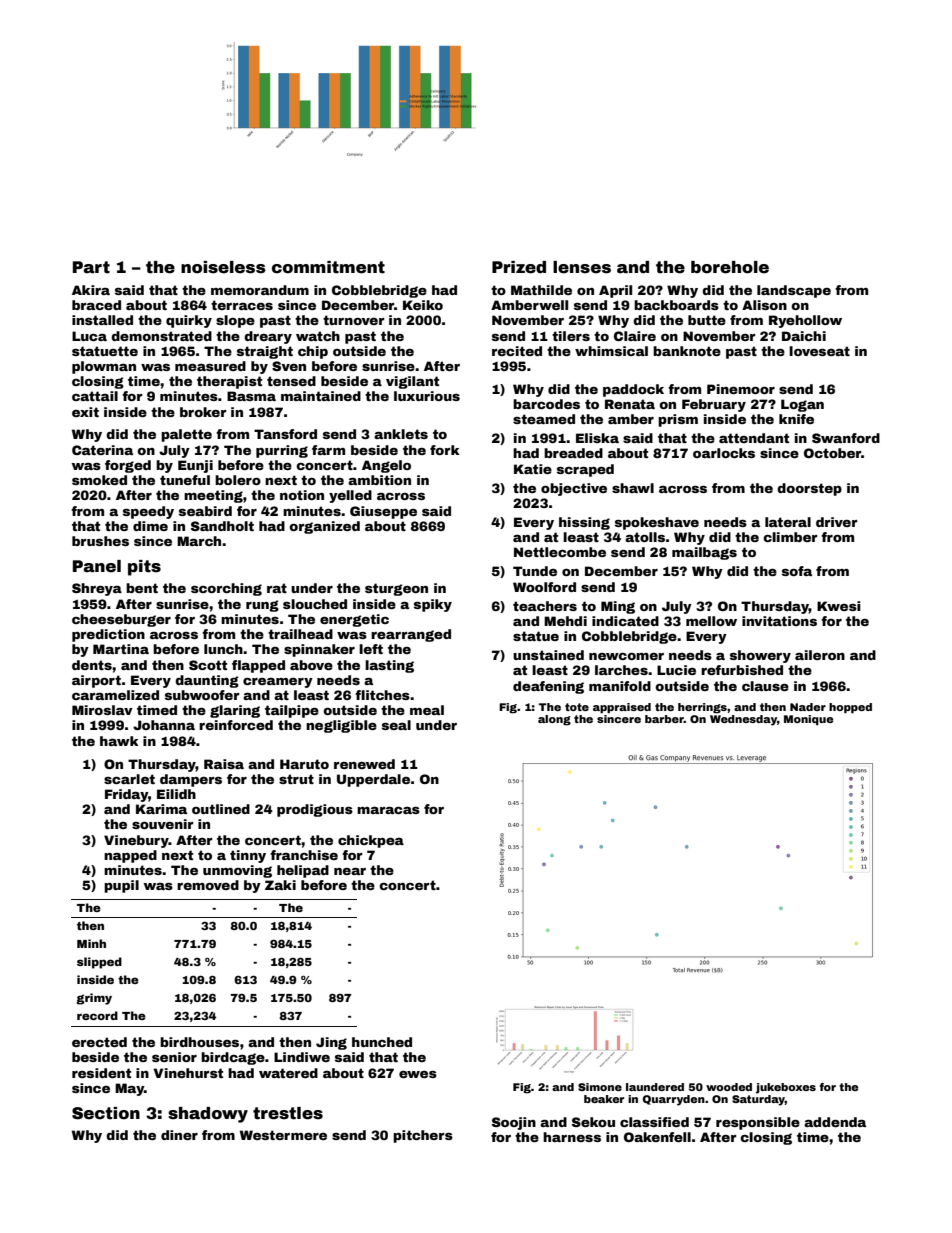  What do you see at coordinates (203, 412) in the image?
I see `broker` at bounding box center [203, 412].
